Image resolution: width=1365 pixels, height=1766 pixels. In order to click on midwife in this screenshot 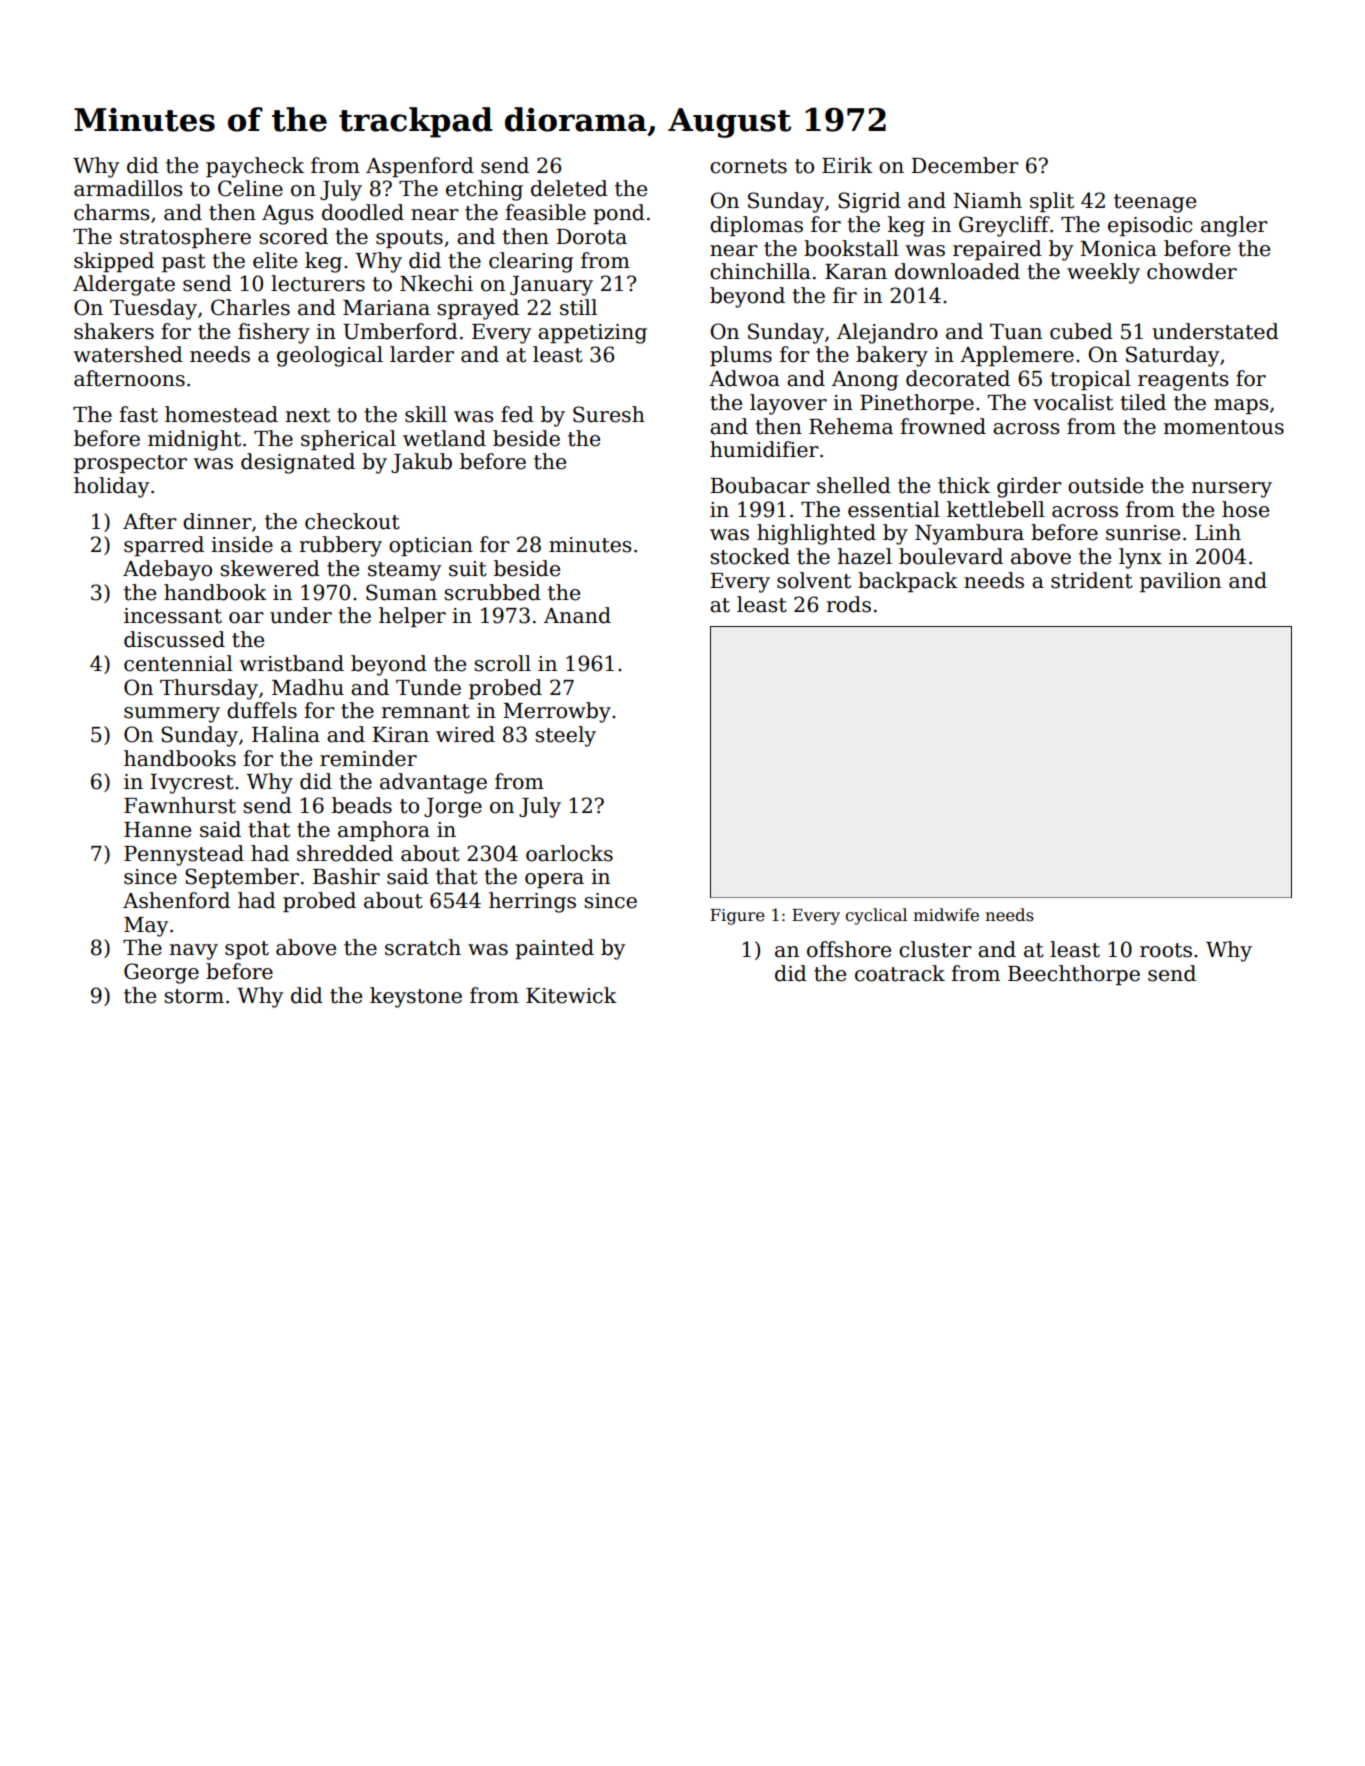, I will do `click(946, 915)`.
